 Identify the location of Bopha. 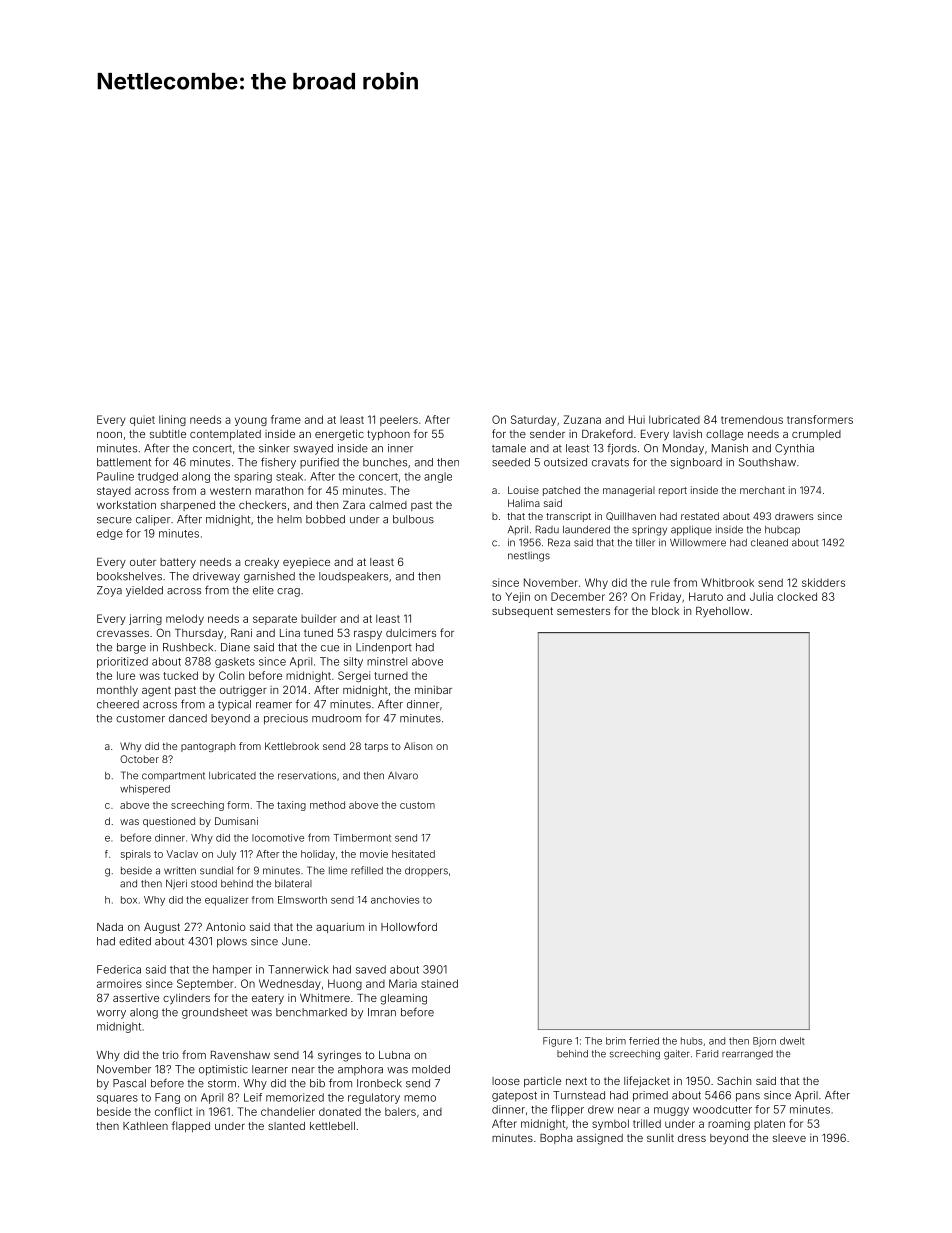
(556, 1139).
